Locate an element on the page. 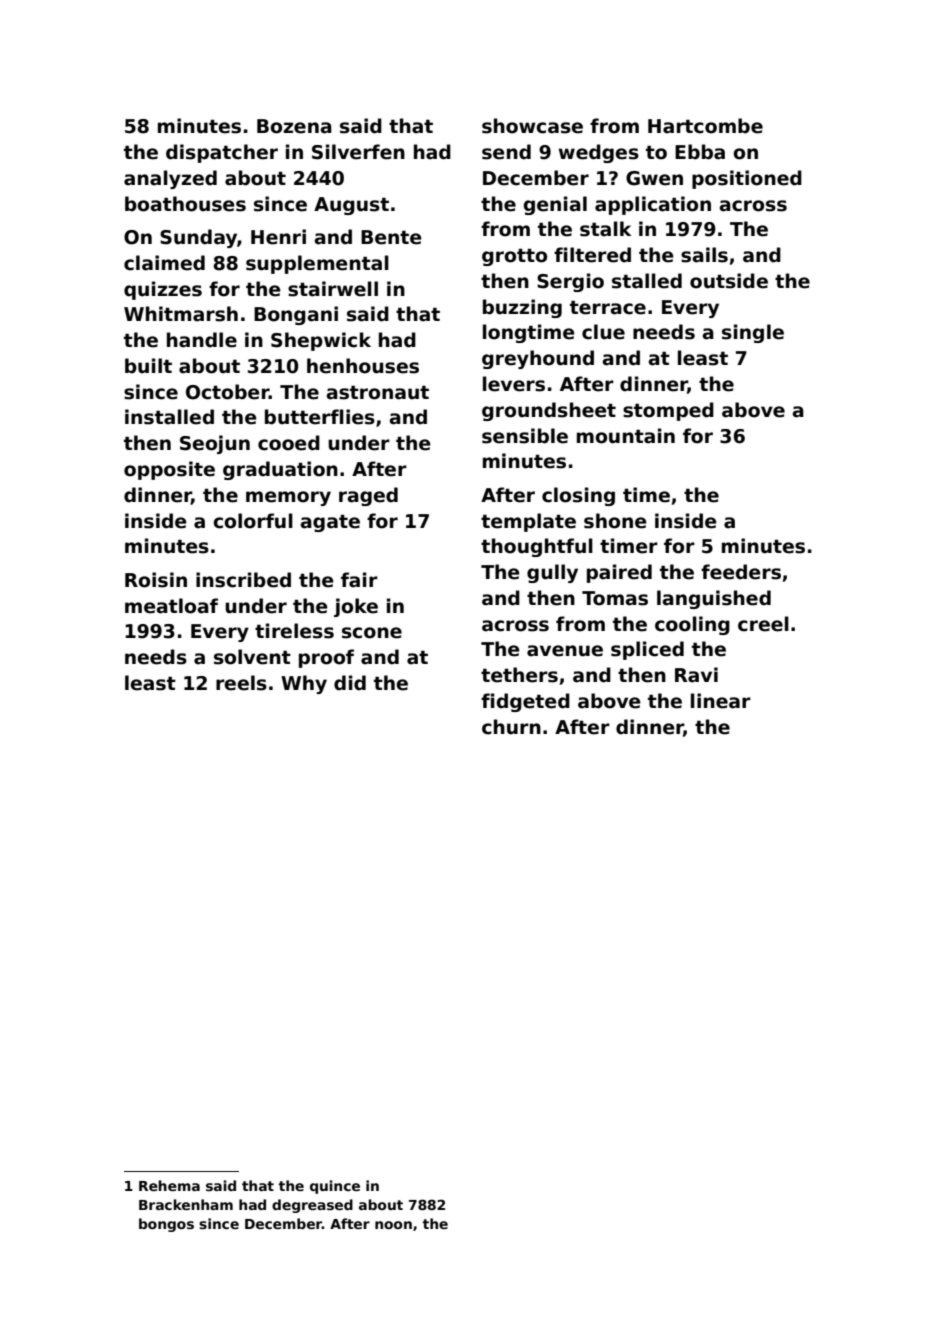 This document has height=1333, width=938. degreased is located at coordinates (312, 1206).
